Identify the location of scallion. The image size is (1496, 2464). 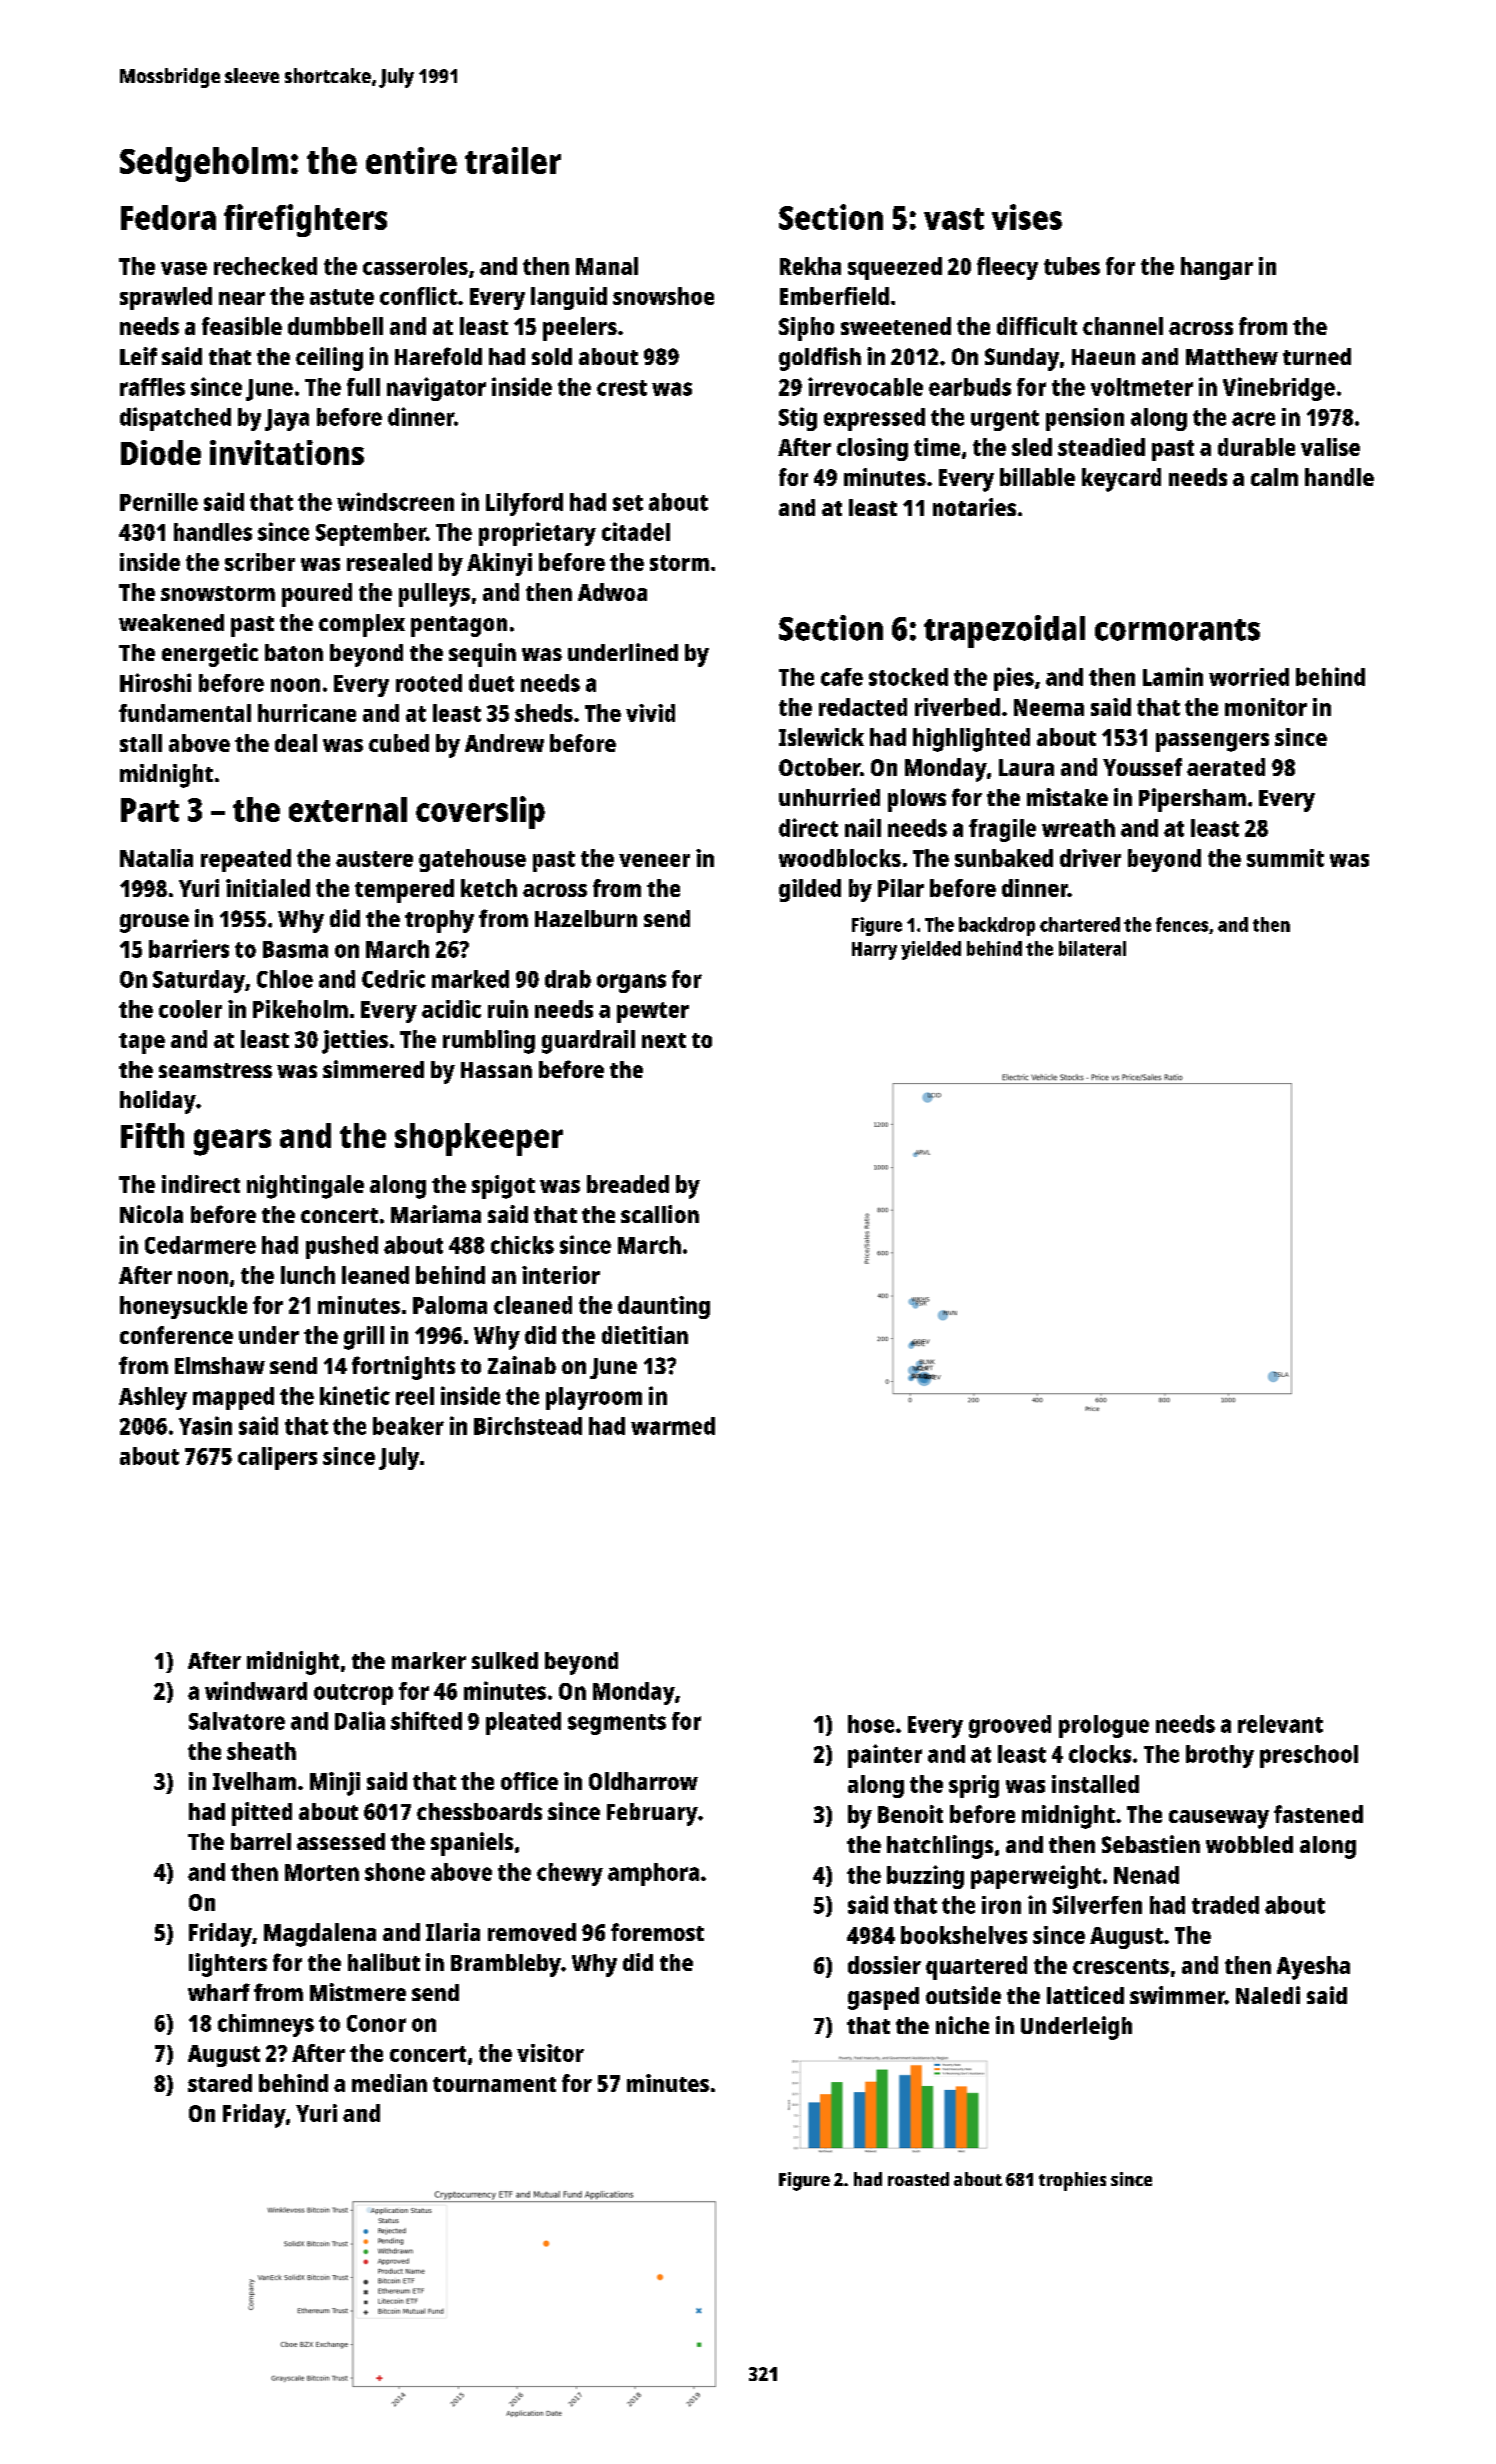
(660, 1214).
